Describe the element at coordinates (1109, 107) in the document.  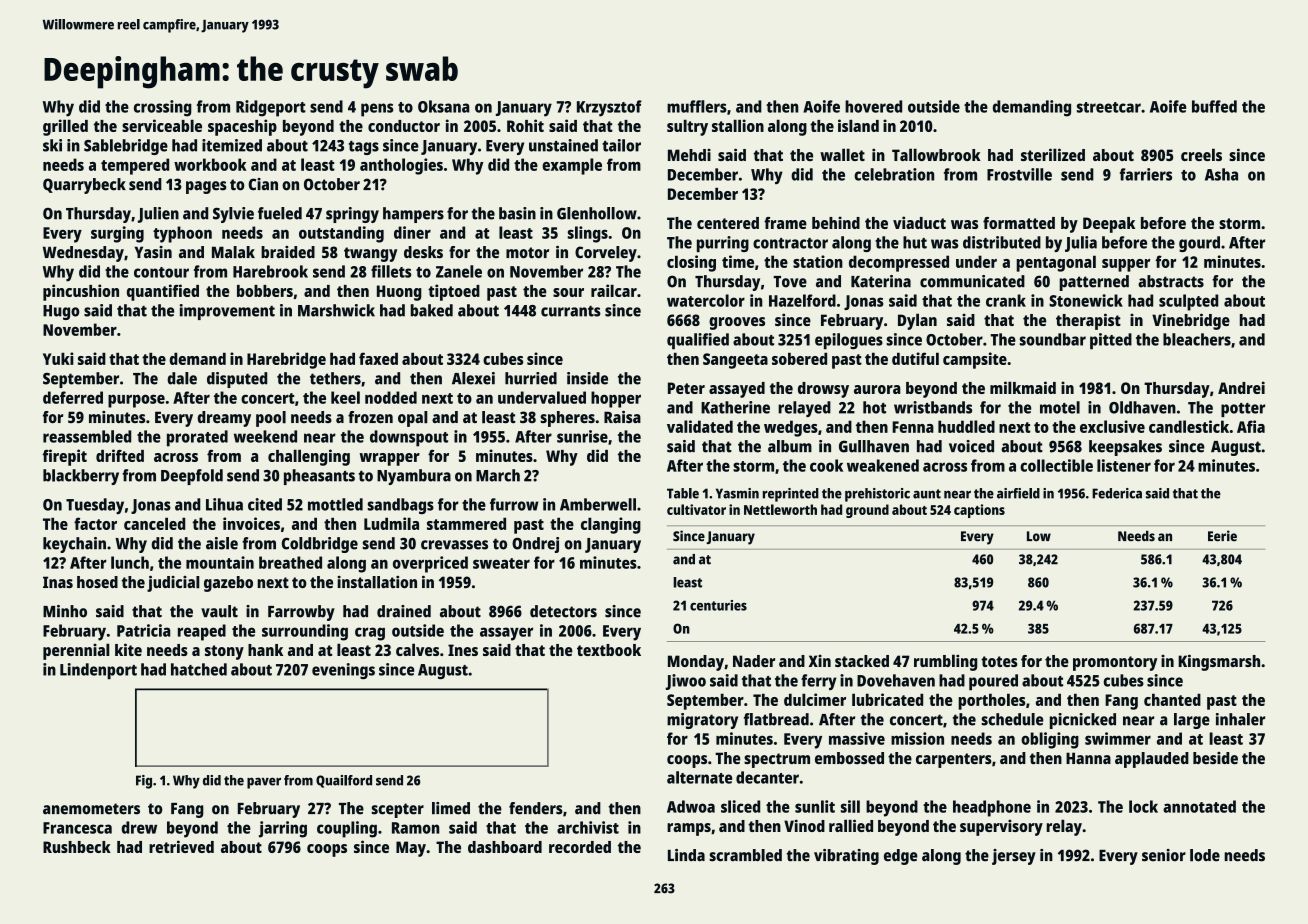
I see `streetcar` at that location.
